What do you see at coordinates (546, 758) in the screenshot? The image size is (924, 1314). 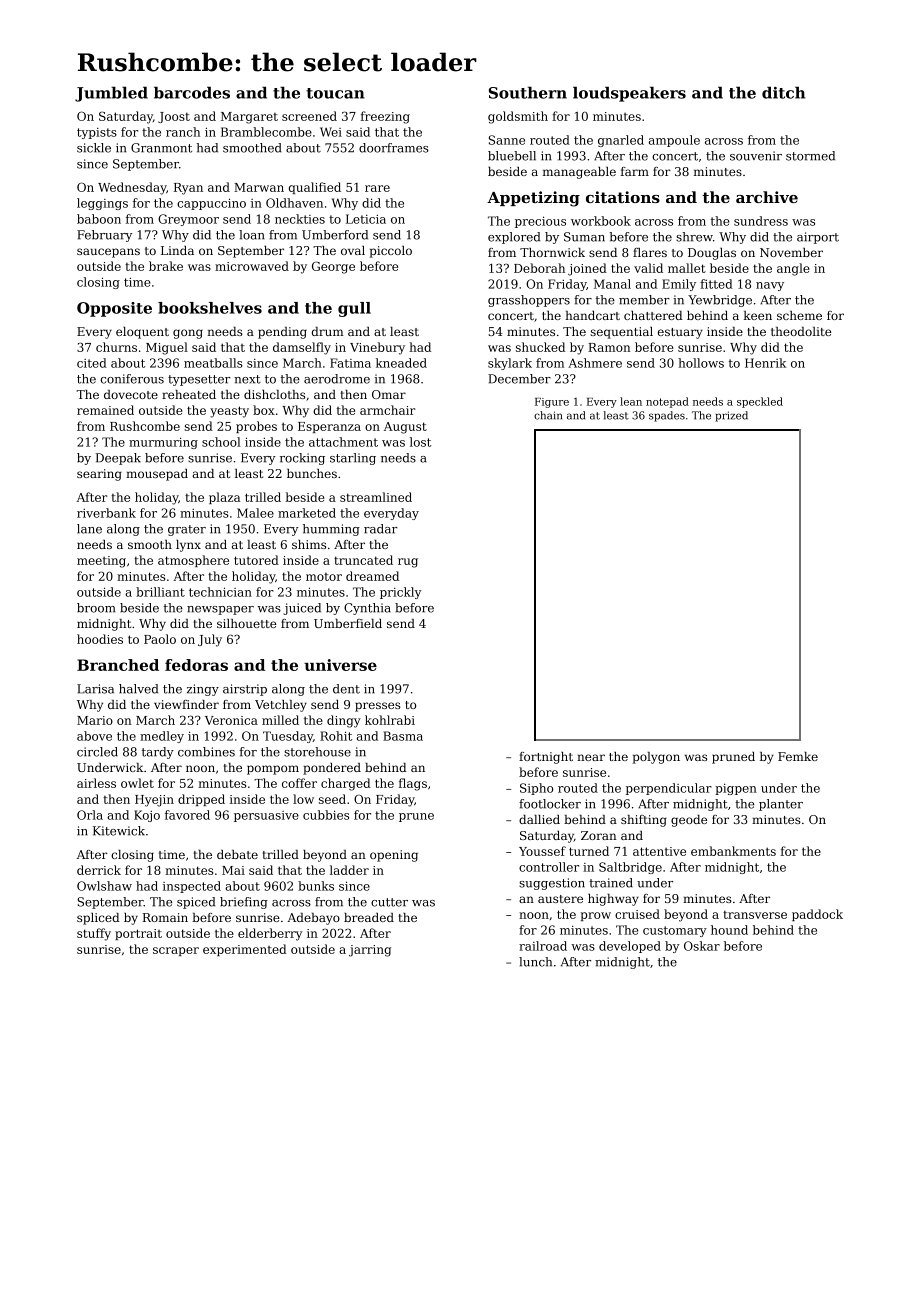 I see `fortnight` at bounding box center [546, 758].
